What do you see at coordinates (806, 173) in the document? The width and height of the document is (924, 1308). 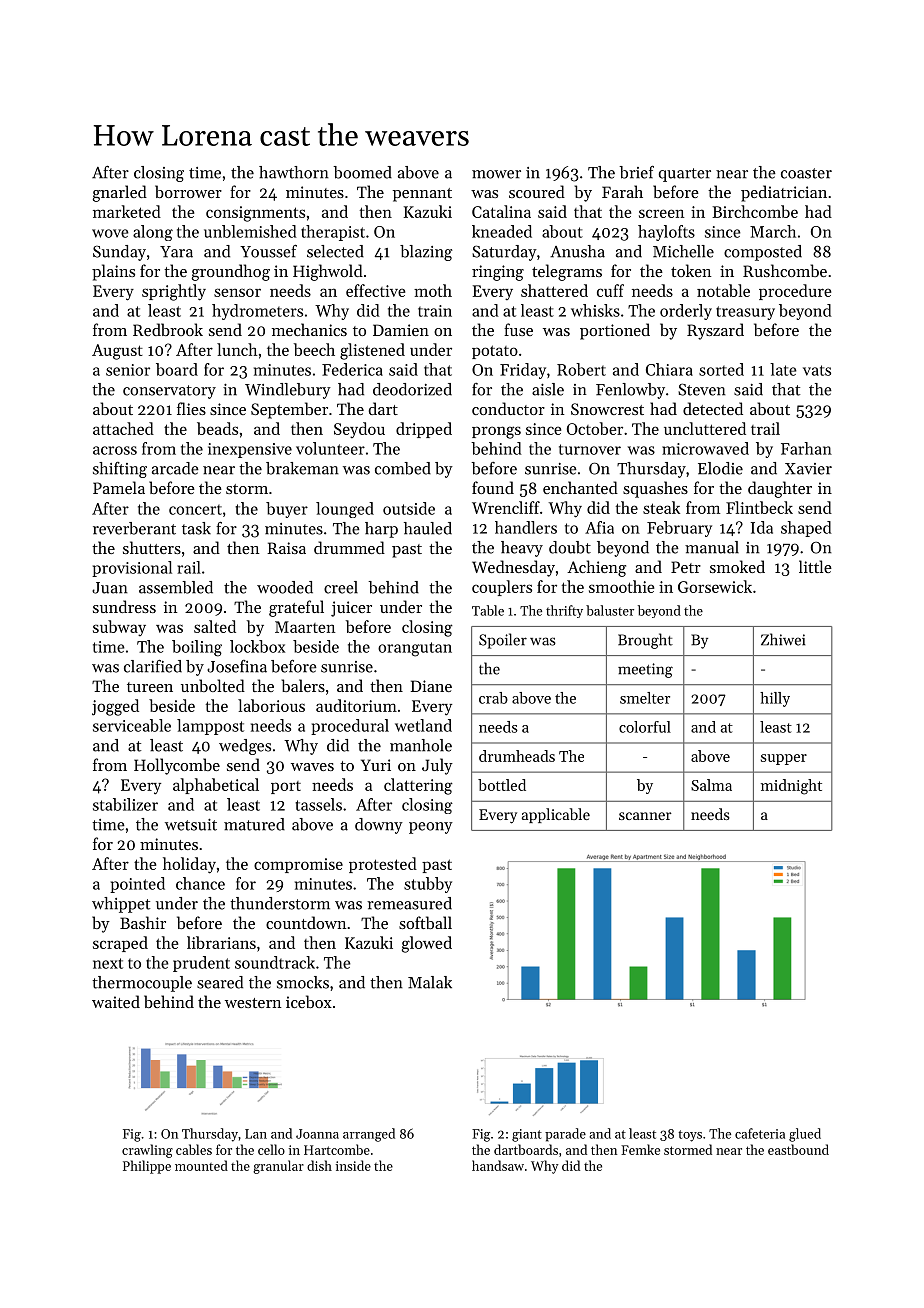 I see `coaster` at bounding box center [806, 173].
